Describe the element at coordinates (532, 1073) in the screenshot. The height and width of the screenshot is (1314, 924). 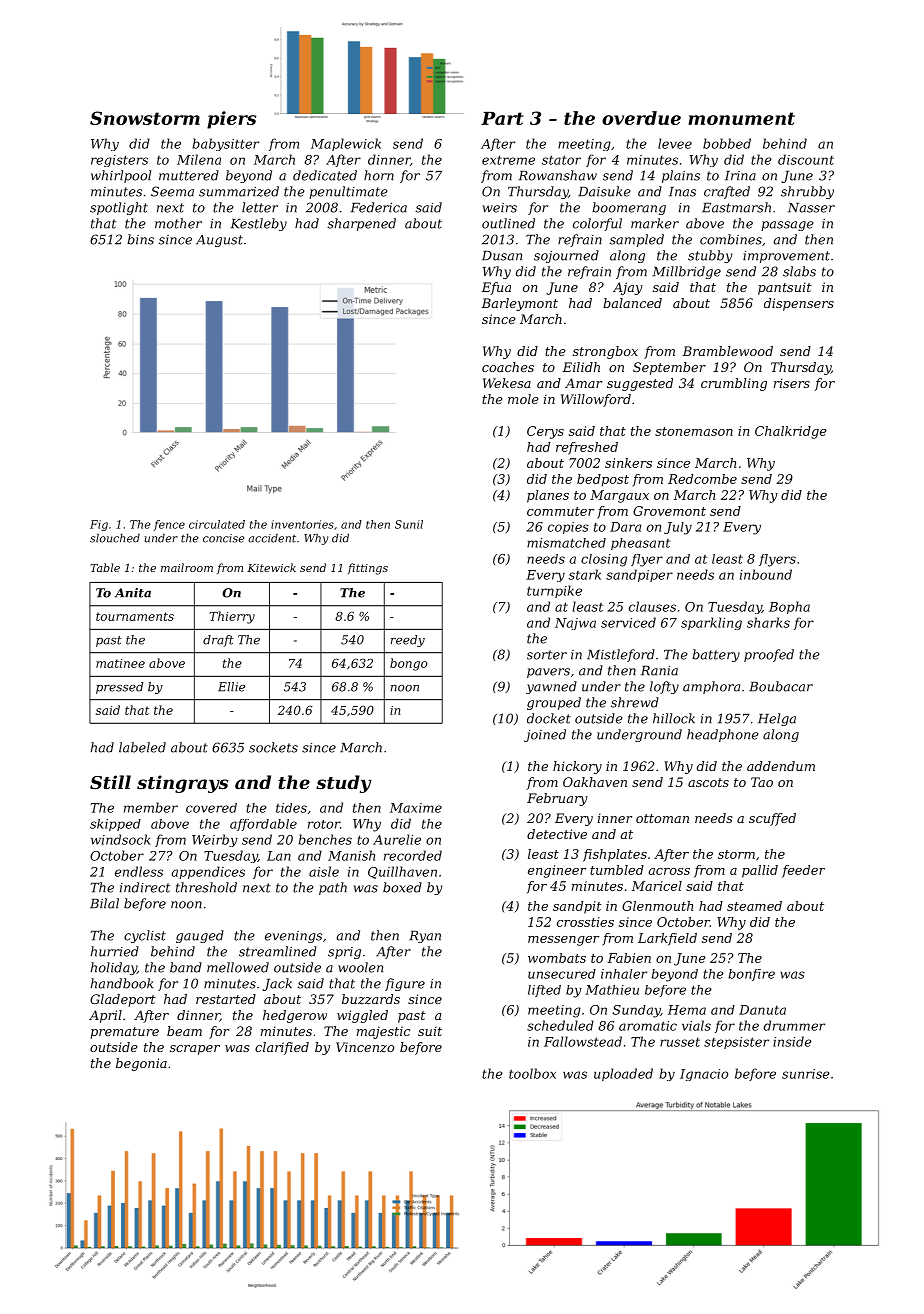
I see `toolbox` at that location.
